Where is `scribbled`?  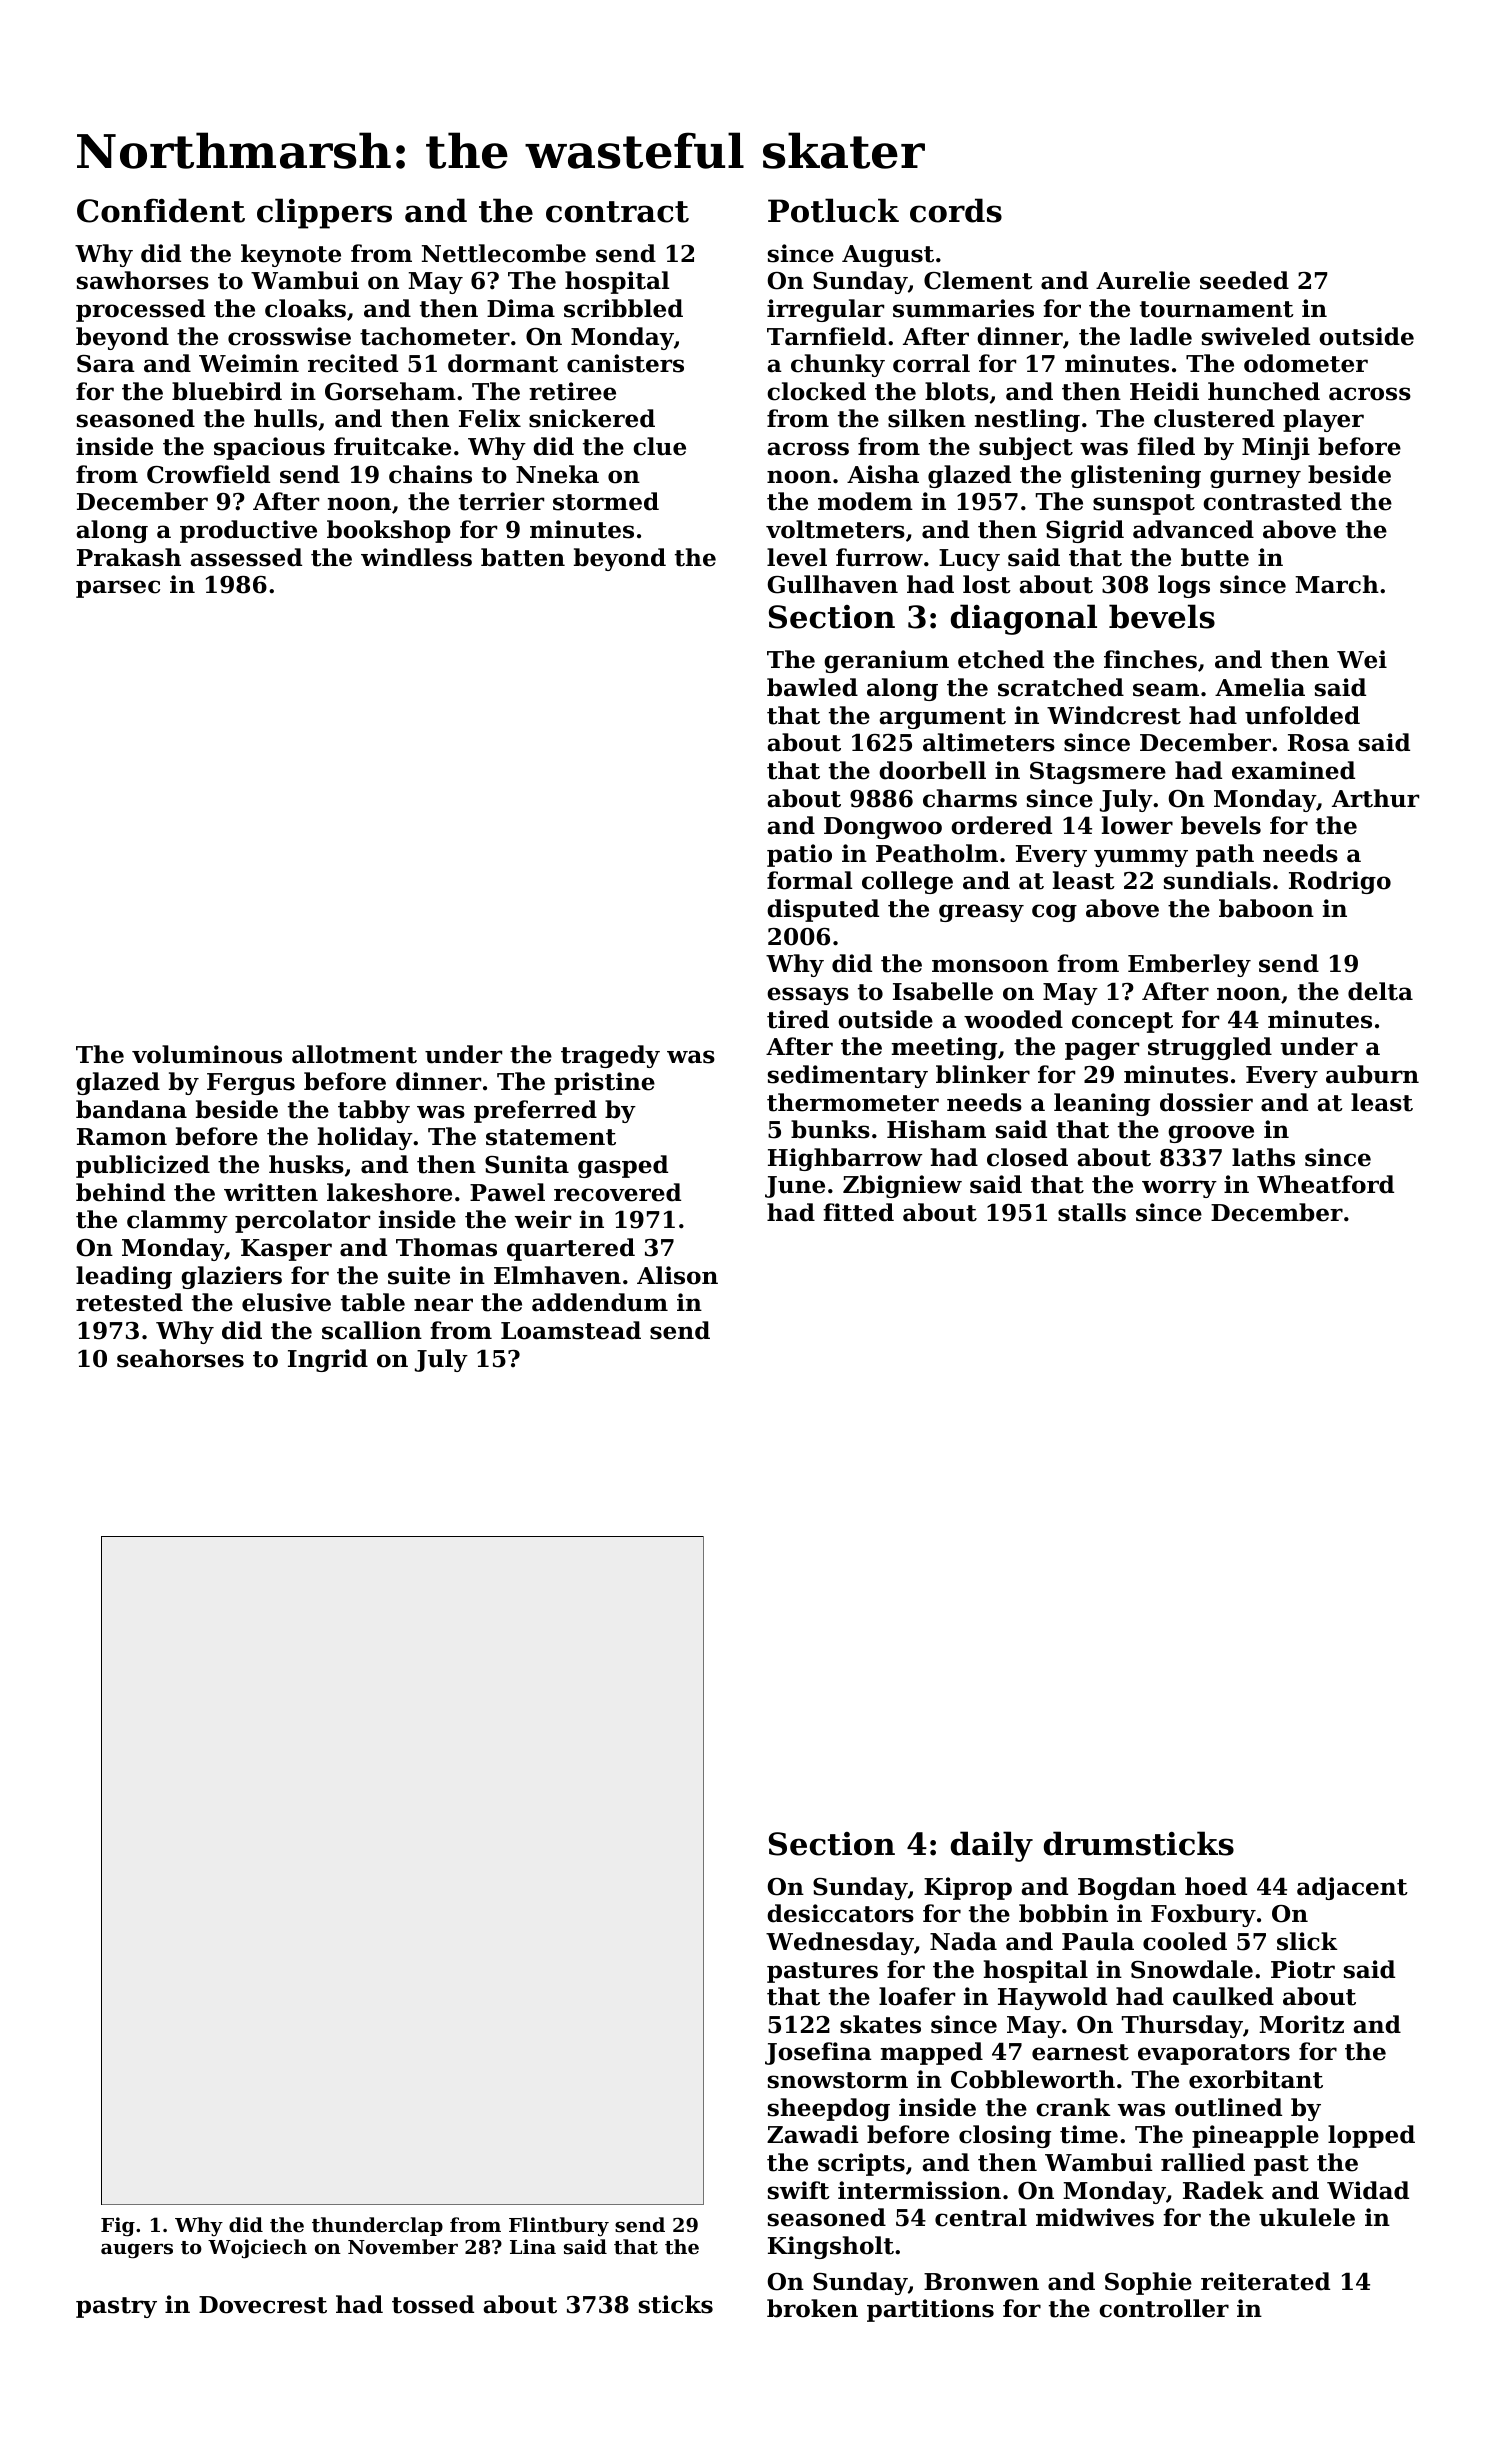
scribbled is located at coordinates (623, 308).
